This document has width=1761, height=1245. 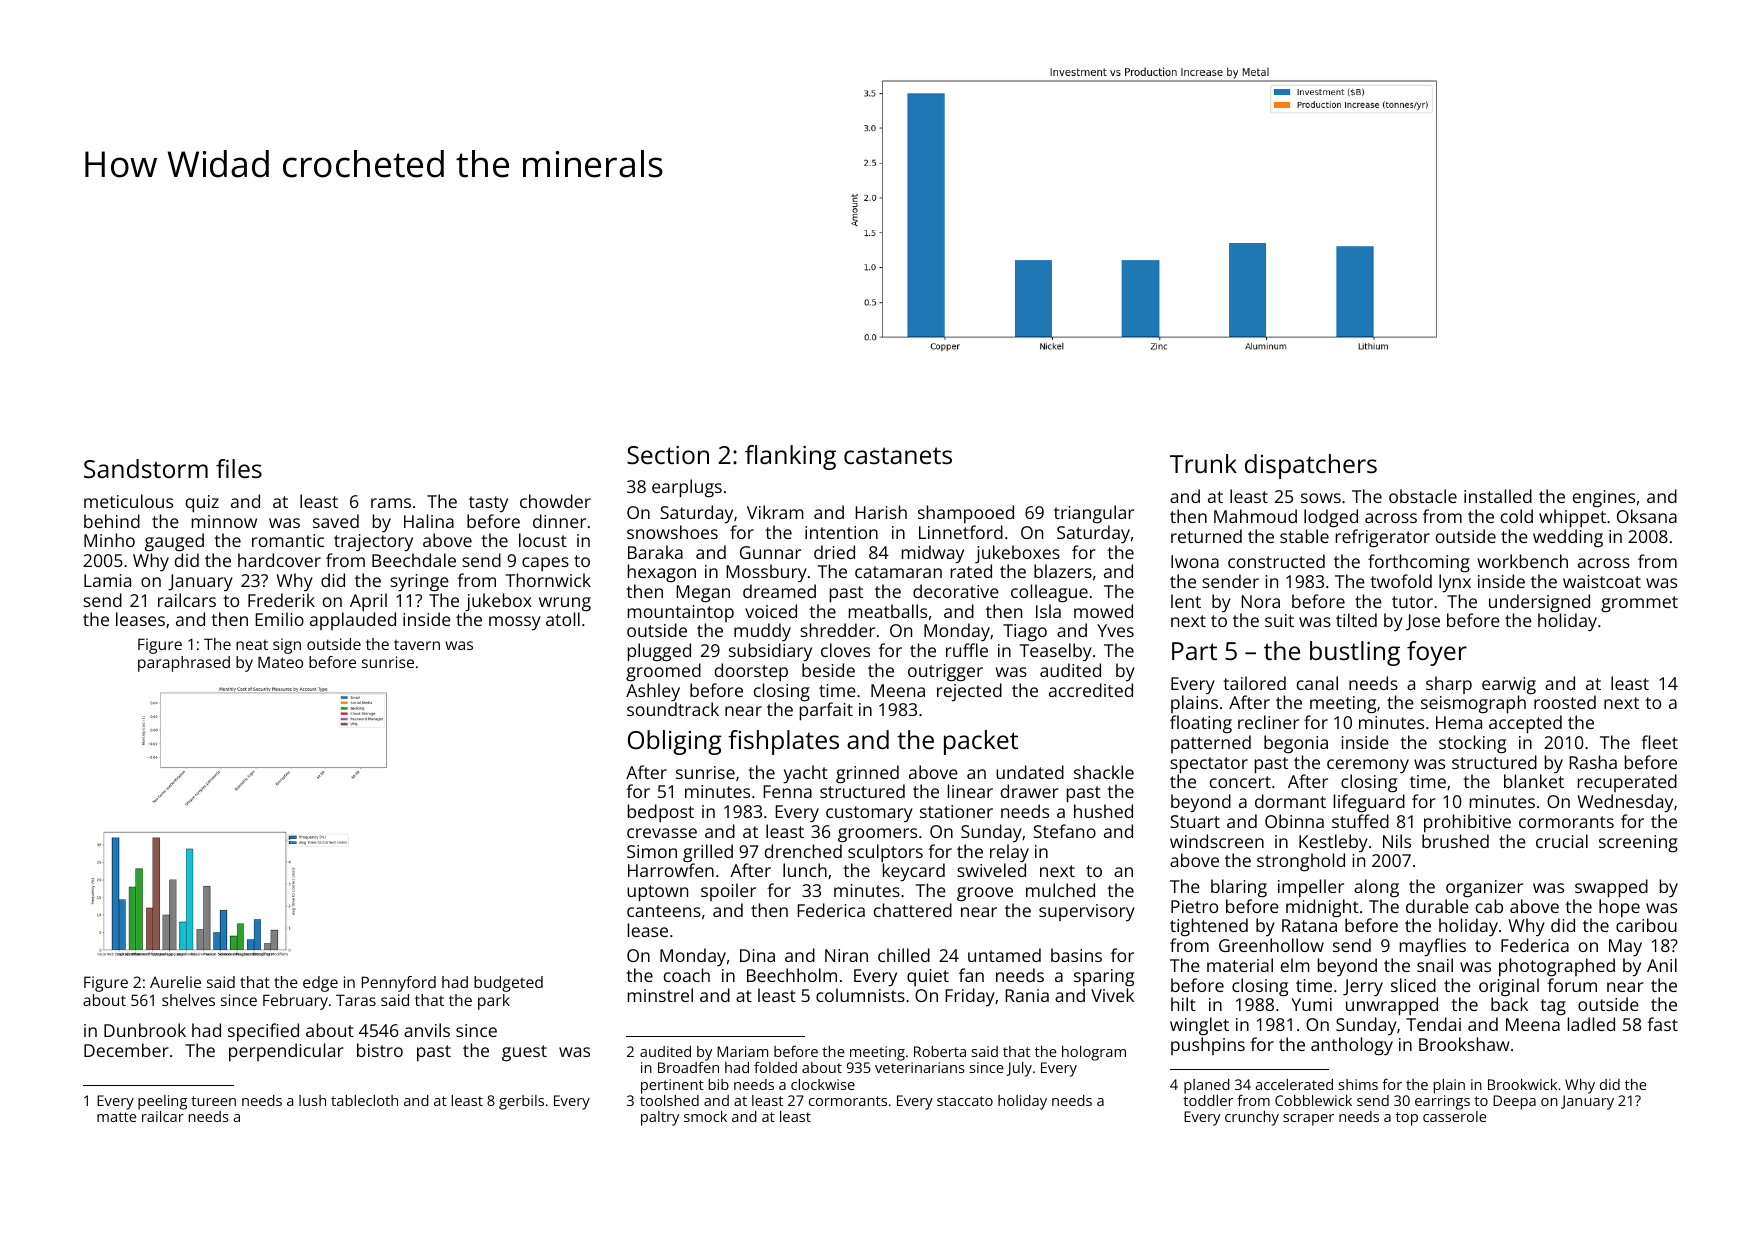 What do you see at coordinates (184, 664) in the document?
I see `paraphrased` at bounding box center [184, 664].
